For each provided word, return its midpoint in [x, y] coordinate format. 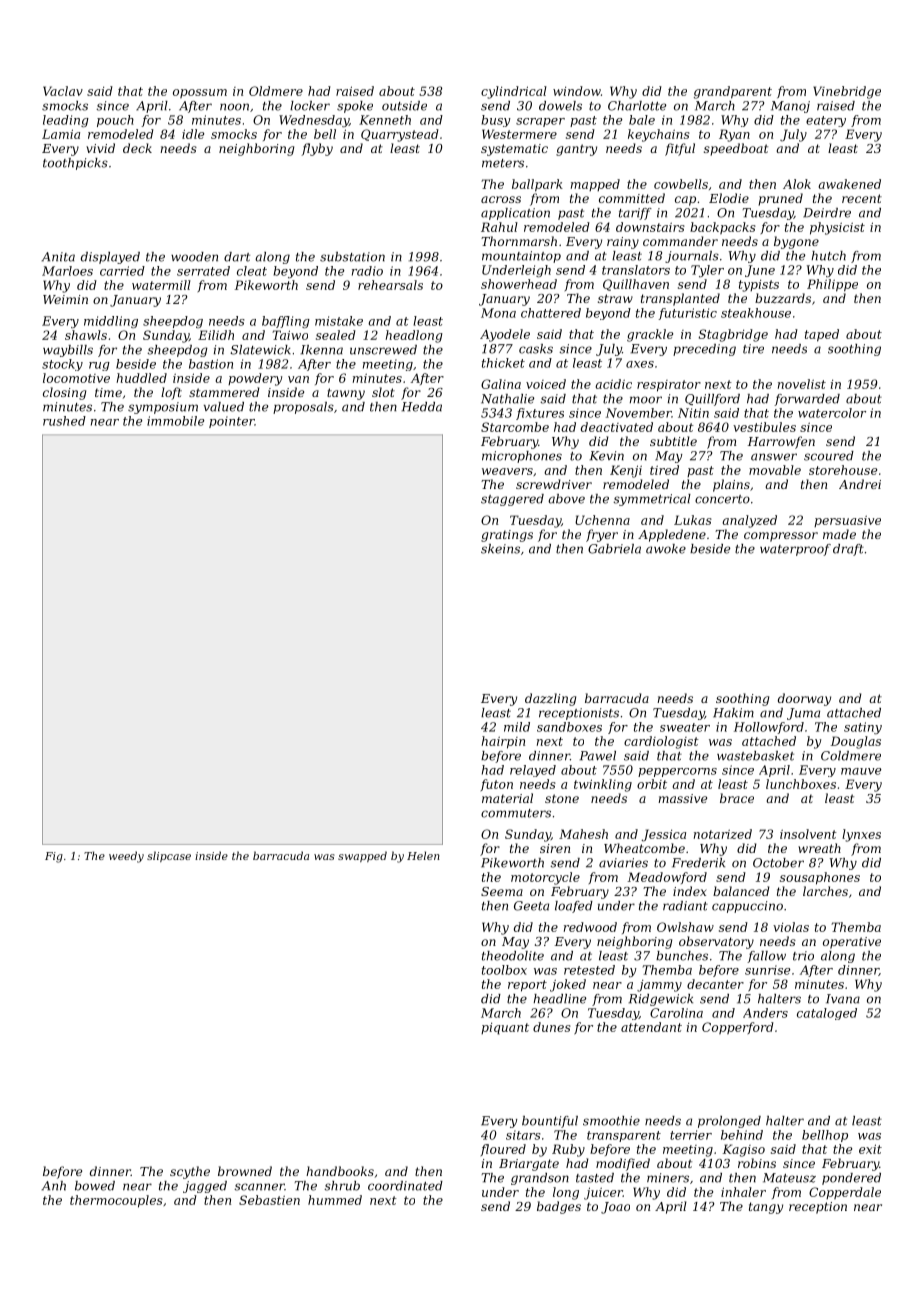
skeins [500, 549]
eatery [826, 121]
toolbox [504, 970]
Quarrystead [400, 135]
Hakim [733, 713]
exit [870, 1149]
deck [137, 148]
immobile [176, 421]
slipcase [169, 856]
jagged [205, 1187]
